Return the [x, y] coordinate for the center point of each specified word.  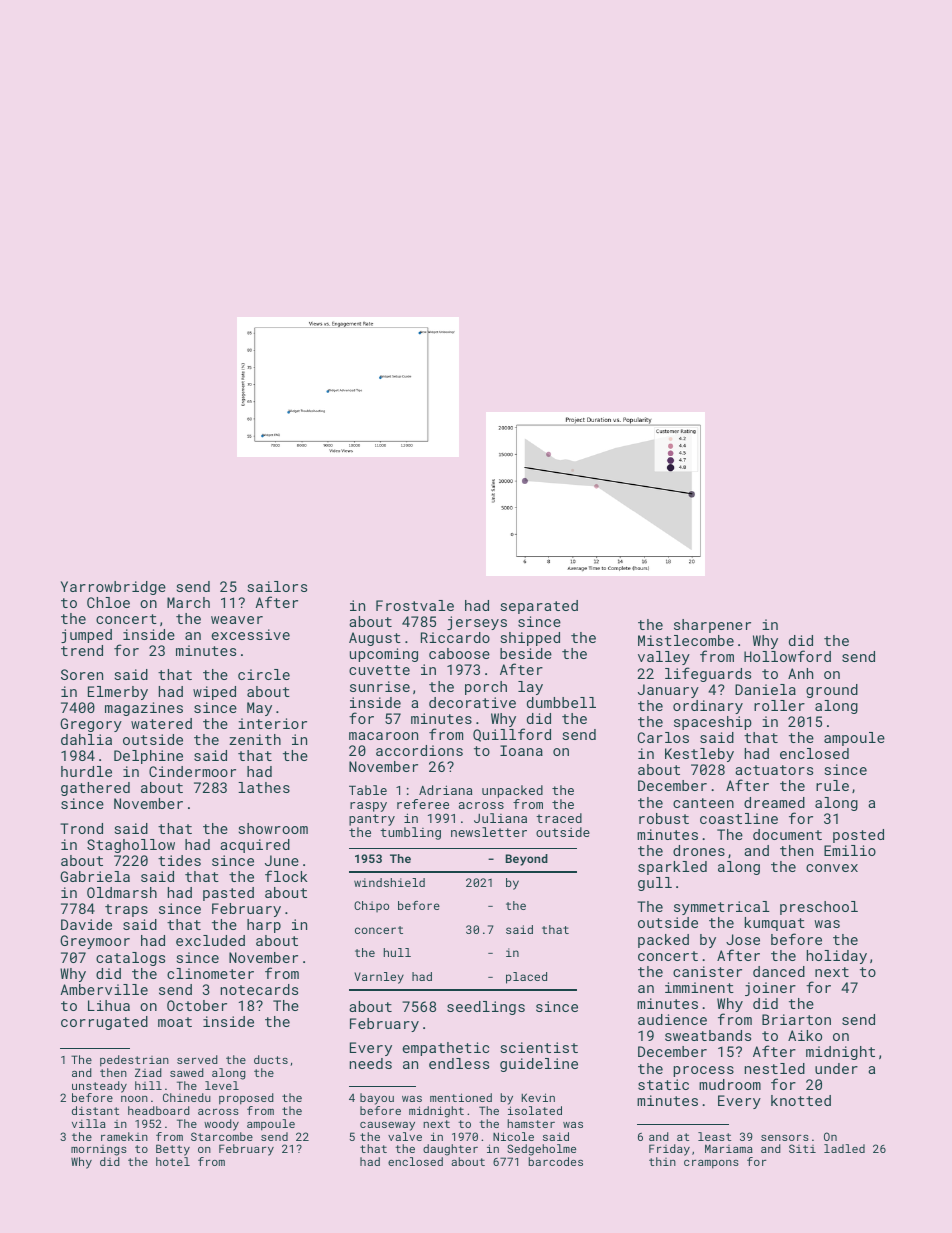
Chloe [108, 602]
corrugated [104, 1023]
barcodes [555, 1161]
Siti [802, 1148]
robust [664, 818]
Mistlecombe [686, 640]
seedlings [486, 1008]
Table [368, 790]
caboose [459, 653]
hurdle [86, 771]
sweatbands [708, 1035]
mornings [99, 1150]
